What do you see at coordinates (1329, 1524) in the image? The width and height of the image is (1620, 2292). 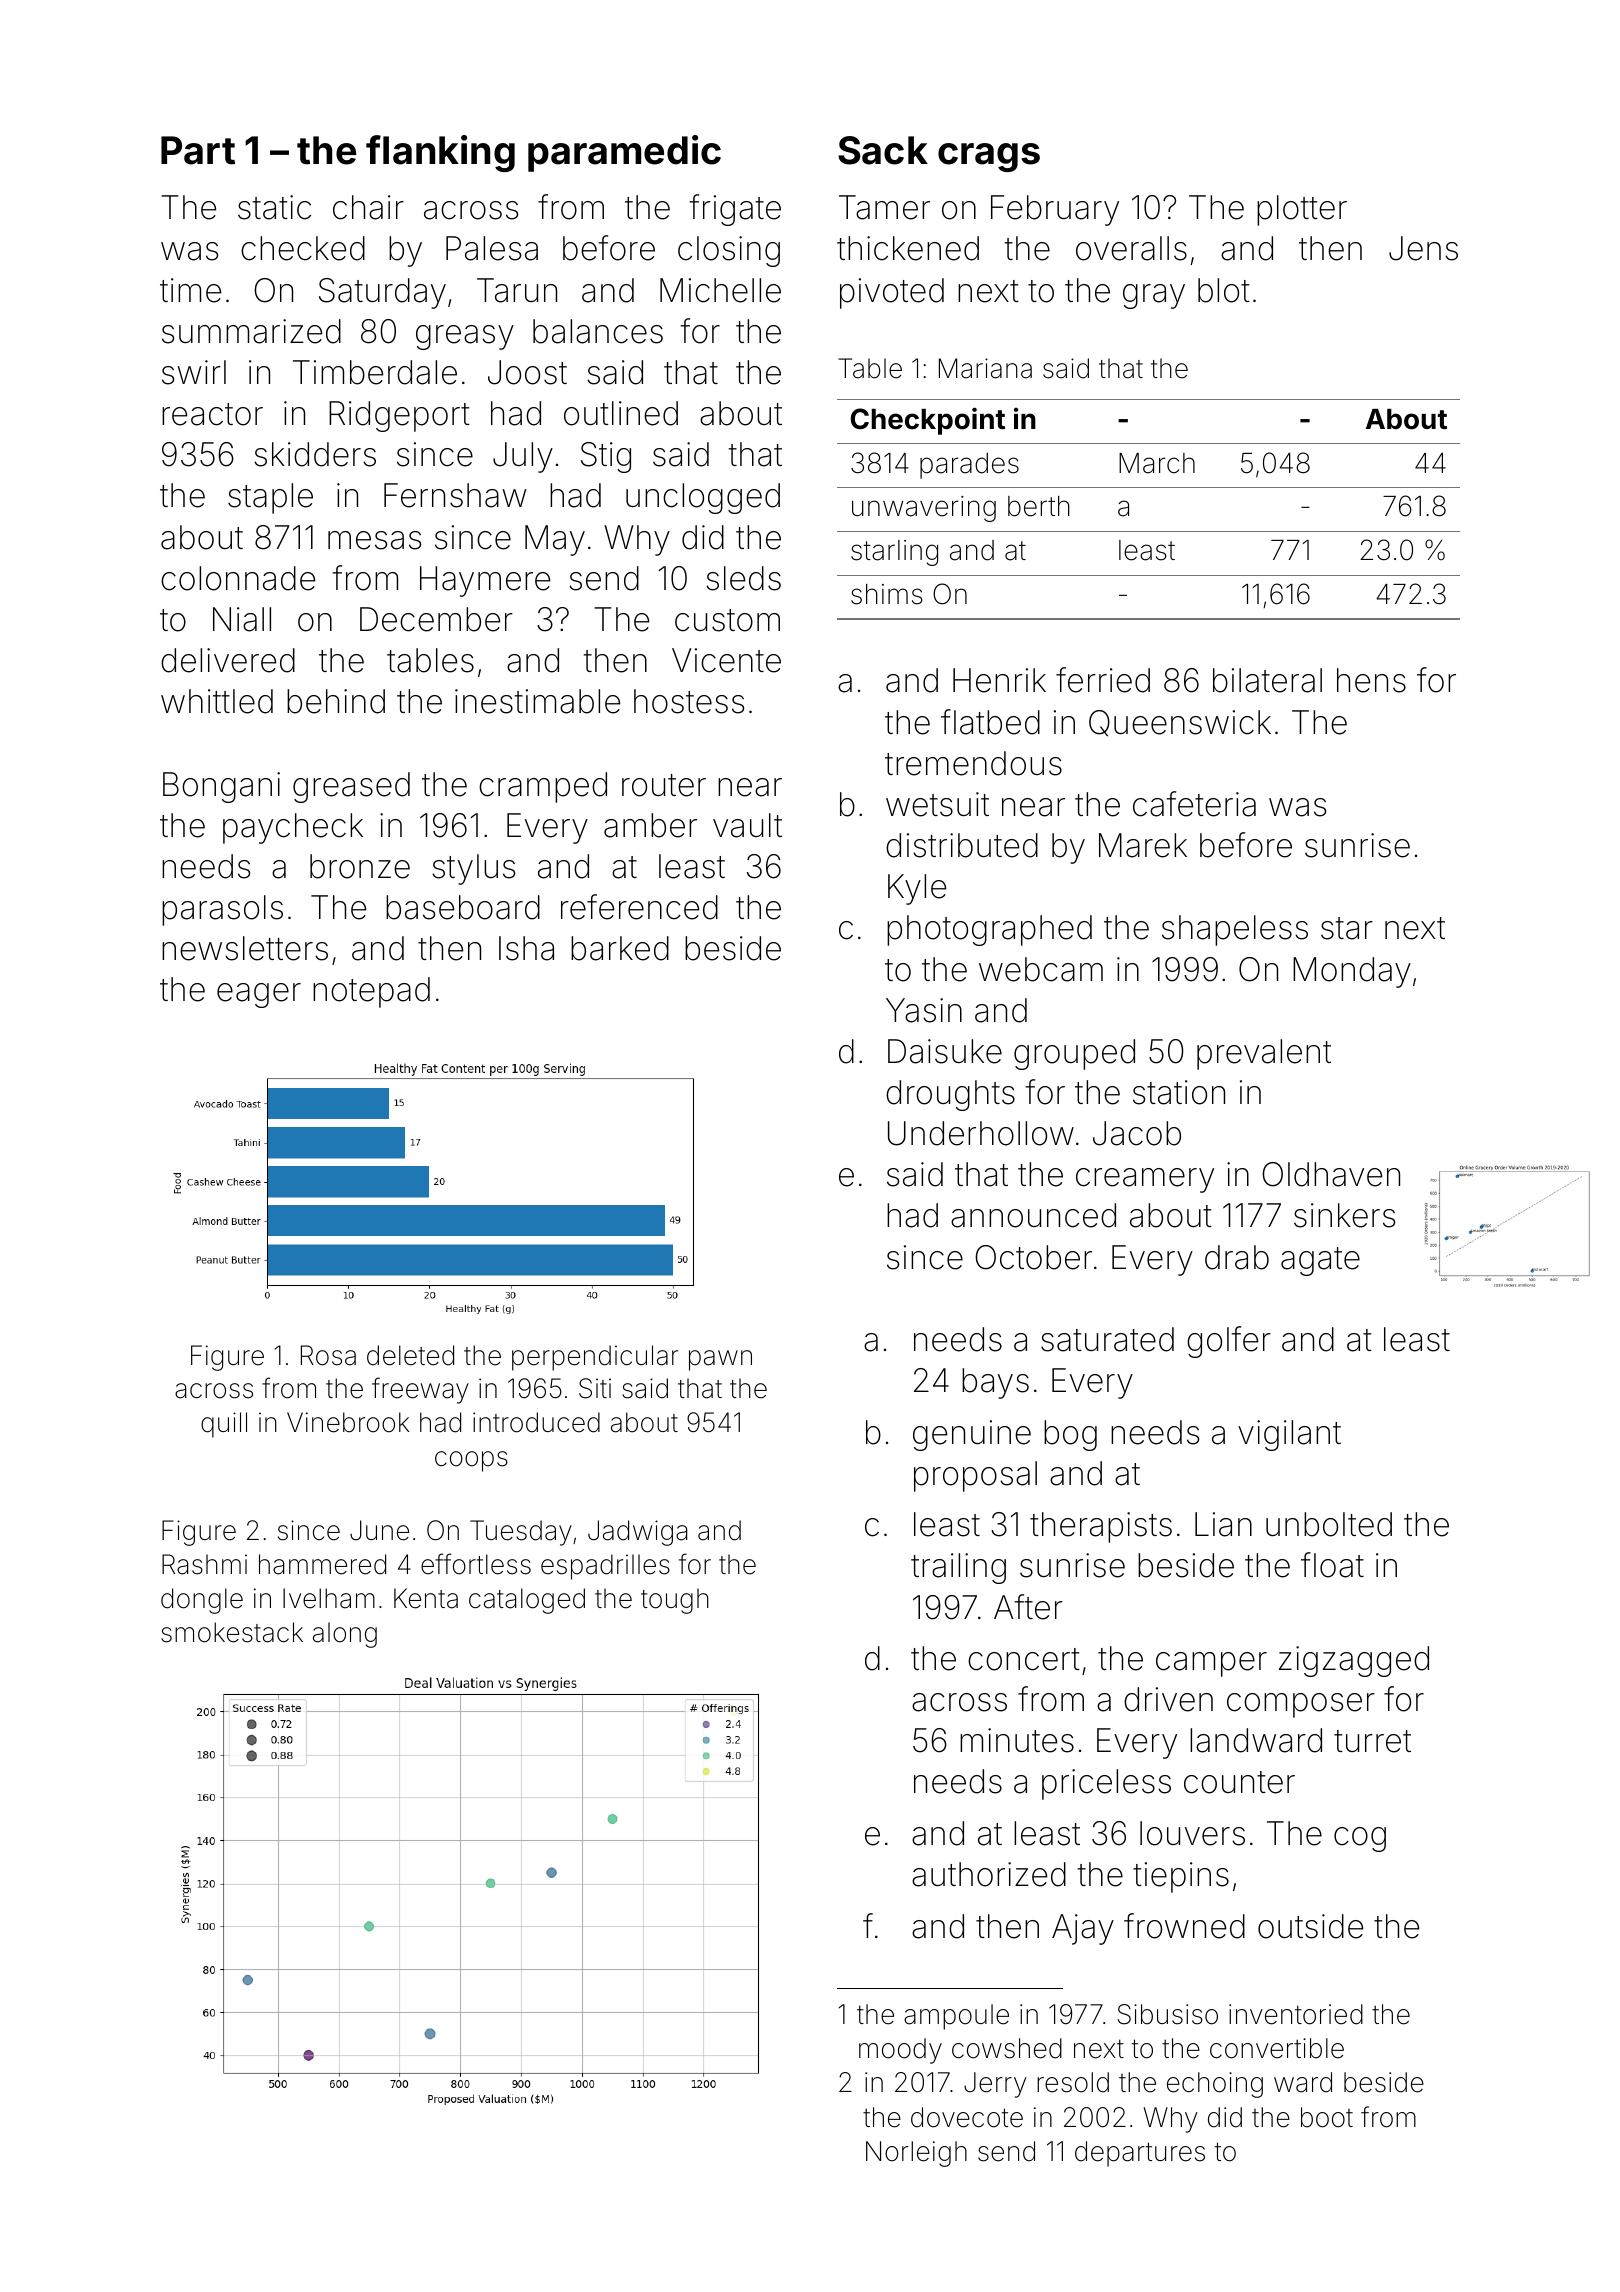 I see `unbolted` at bounding box center [1329, 1524].
